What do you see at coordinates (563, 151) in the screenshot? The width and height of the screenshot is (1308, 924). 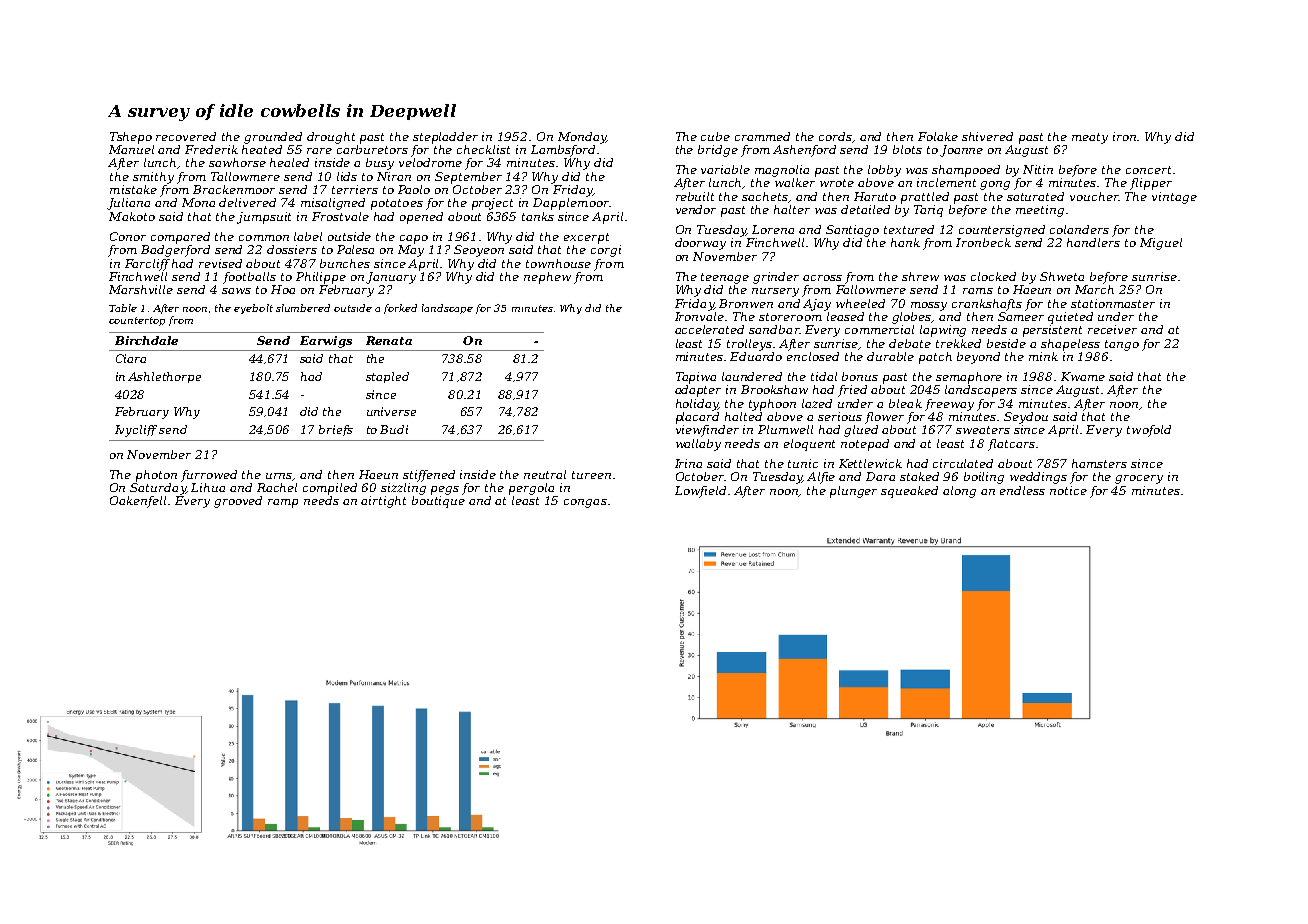 I see `Lambsford` at bounding box center [563, 151].
